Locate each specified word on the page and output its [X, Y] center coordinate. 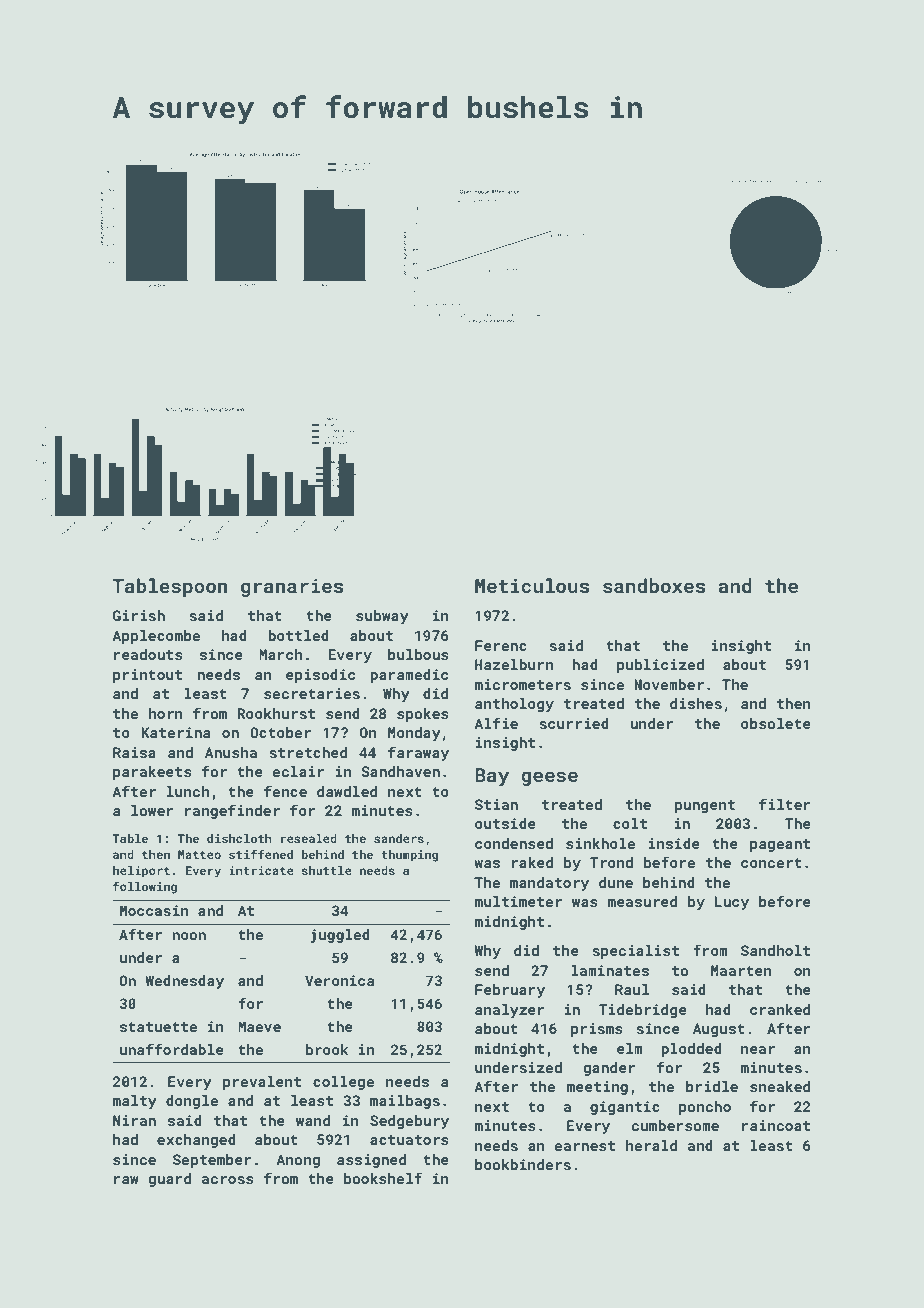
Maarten [741, 970]
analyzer [510, 1011]
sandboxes [654, 585]
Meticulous [532, 585]
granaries [292, 588]
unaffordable [172, 1049]
